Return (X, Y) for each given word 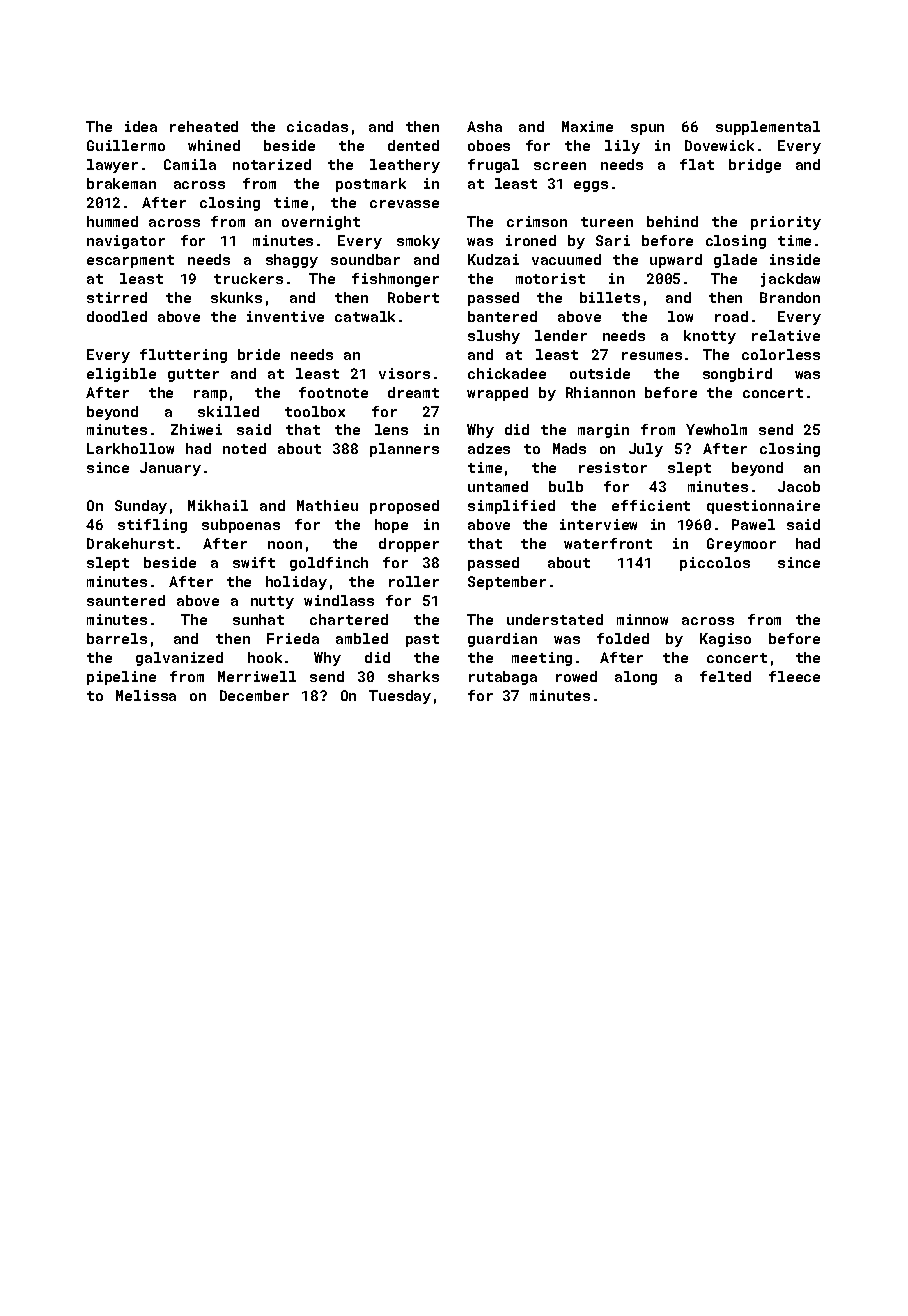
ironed (531, 240)
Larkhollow (130, 448)
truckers (248, 278)
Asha (484, 126)
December (254, 695)
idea (141, 126)
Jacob (799, 486)
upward (676, 261)
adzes (489, 448)
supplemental (768, 128)
